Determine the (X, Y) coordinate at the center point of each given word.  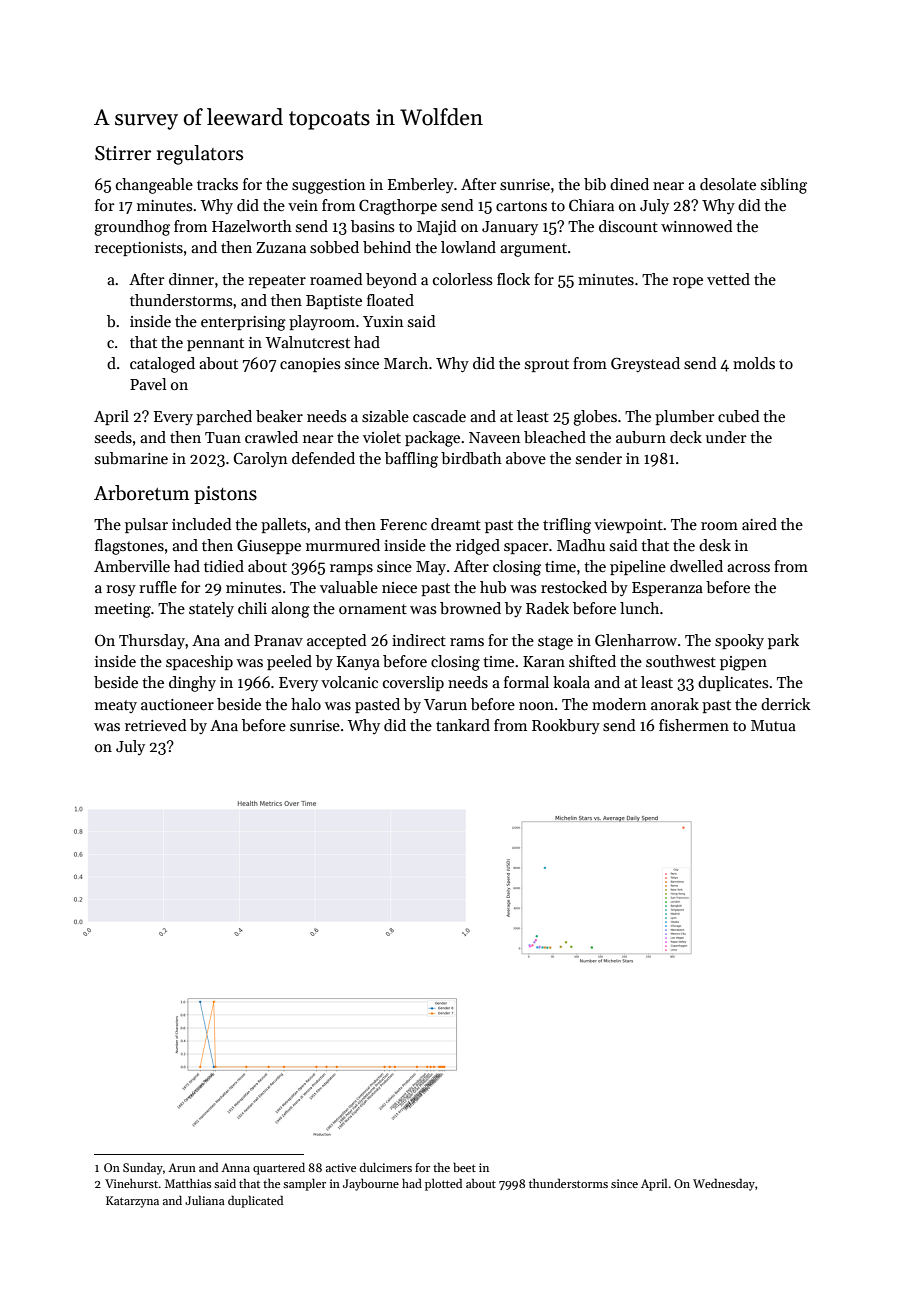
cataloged (162, 365)
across (748, 568)
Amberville (132, 566)
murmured (343, 545)
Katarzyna (132, 1202)
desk (715, 545)
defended (323, 458)
